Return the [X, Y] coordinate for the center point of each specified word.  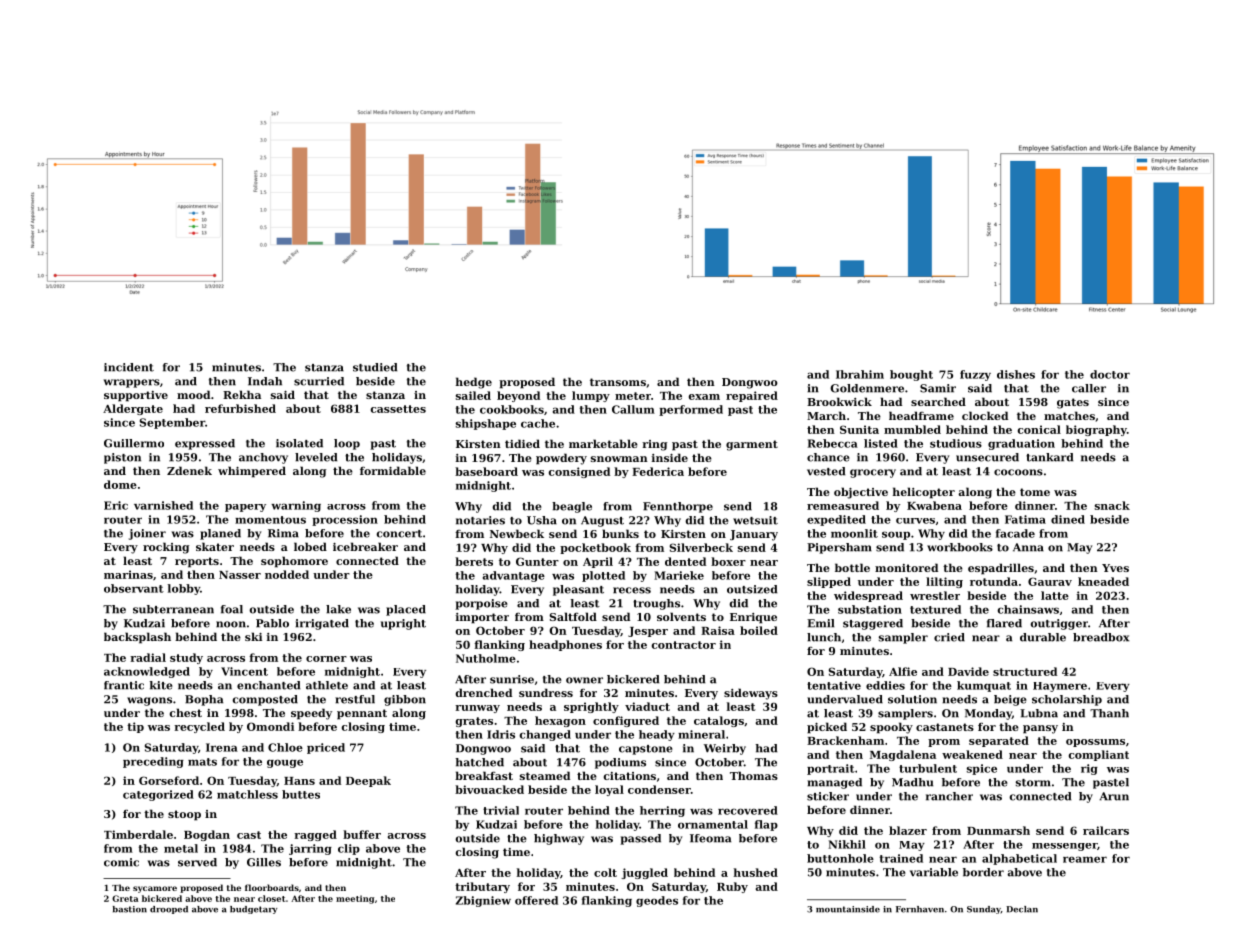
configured [626, 721]
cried [949, 637]
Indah [265, 381]
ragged [315, 835]
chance [828, 457]
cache [538, 423]
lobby [184, 589]
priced [326, 748]
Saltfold [573, 616]
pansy [1040, 729]
